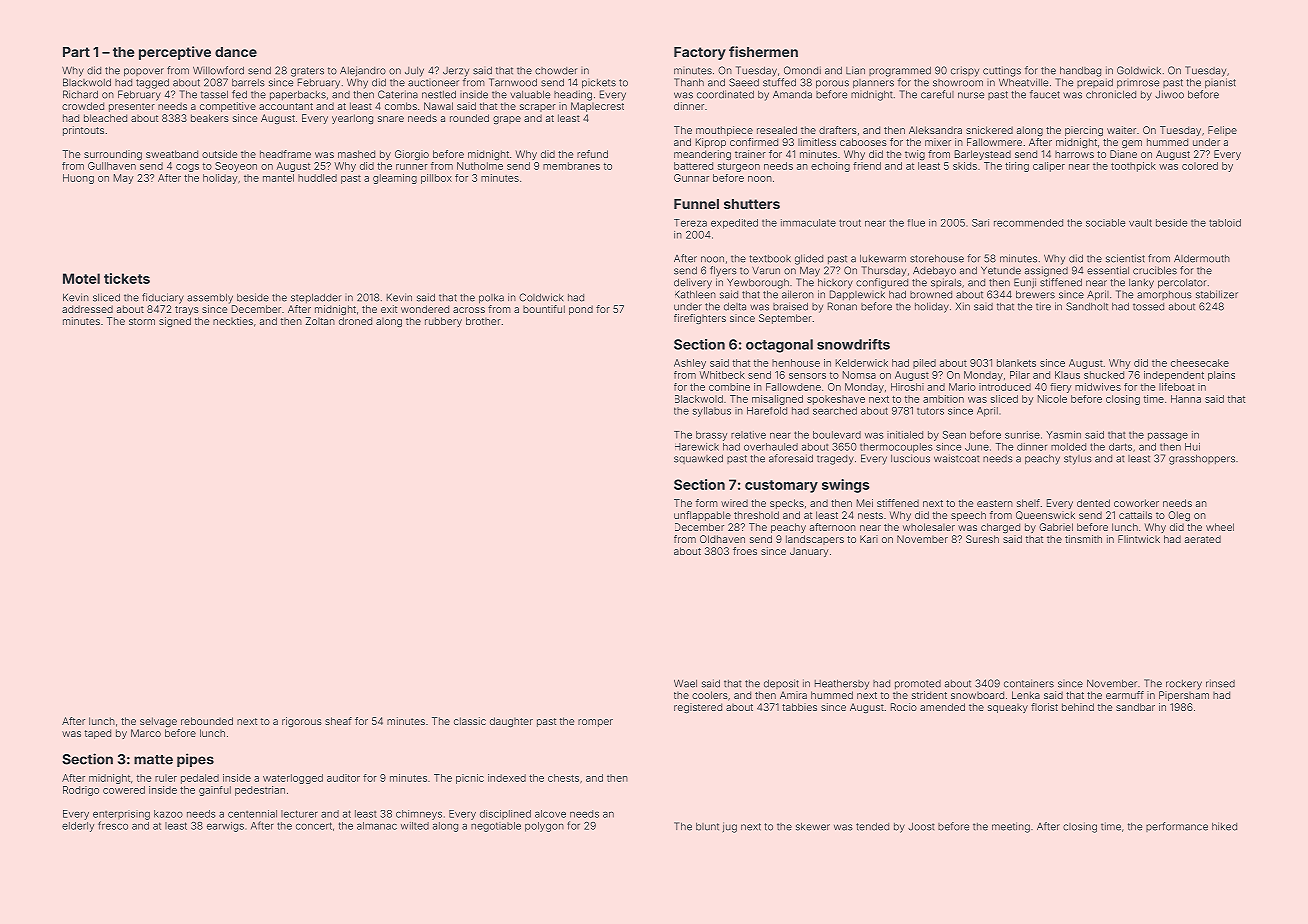  Describe the element at coordinates (78, 827) in the image. I see `elderly` at that location.
